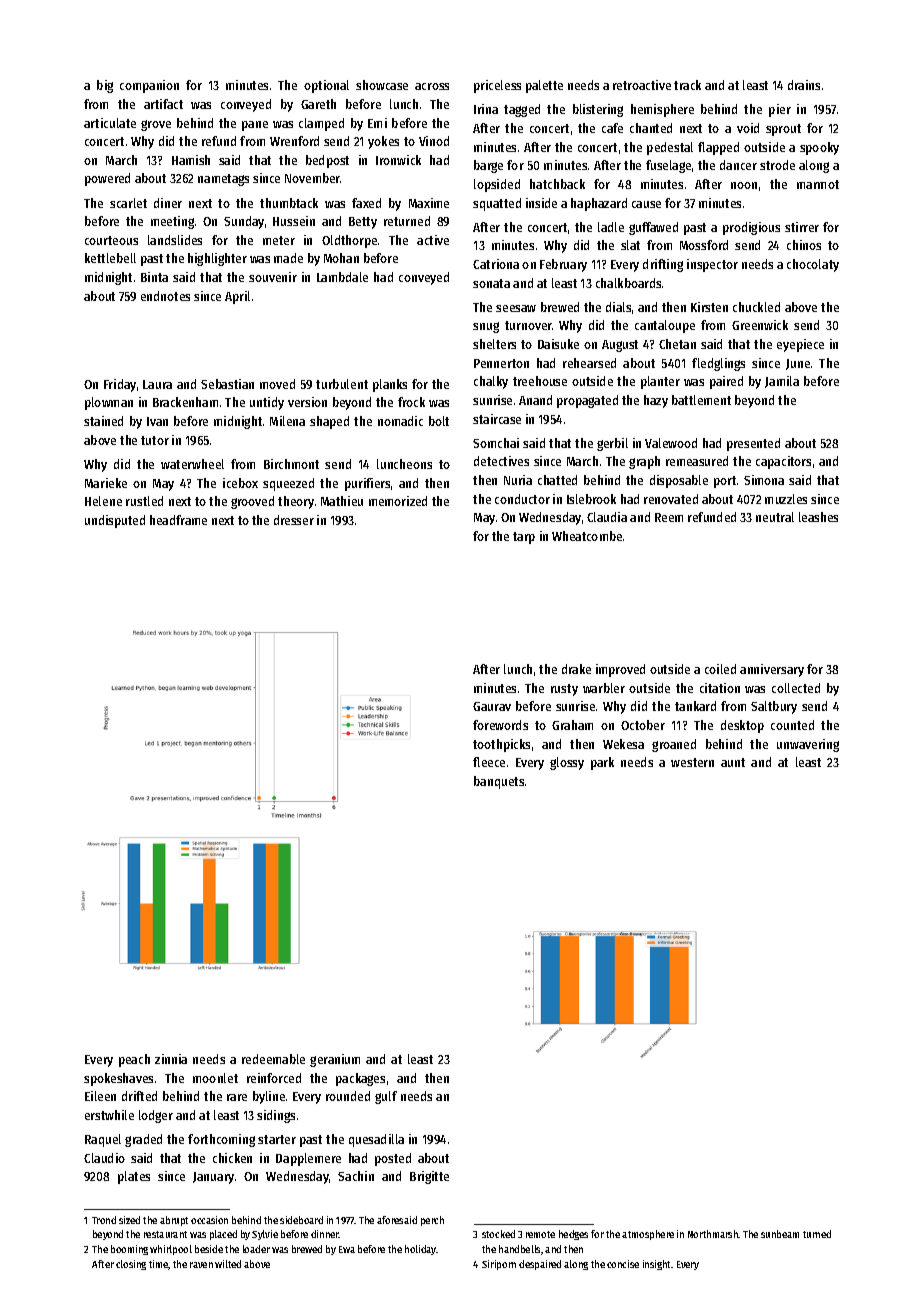 The image size is (924, 1308). I want to click on plates, so click(134, 1177).
